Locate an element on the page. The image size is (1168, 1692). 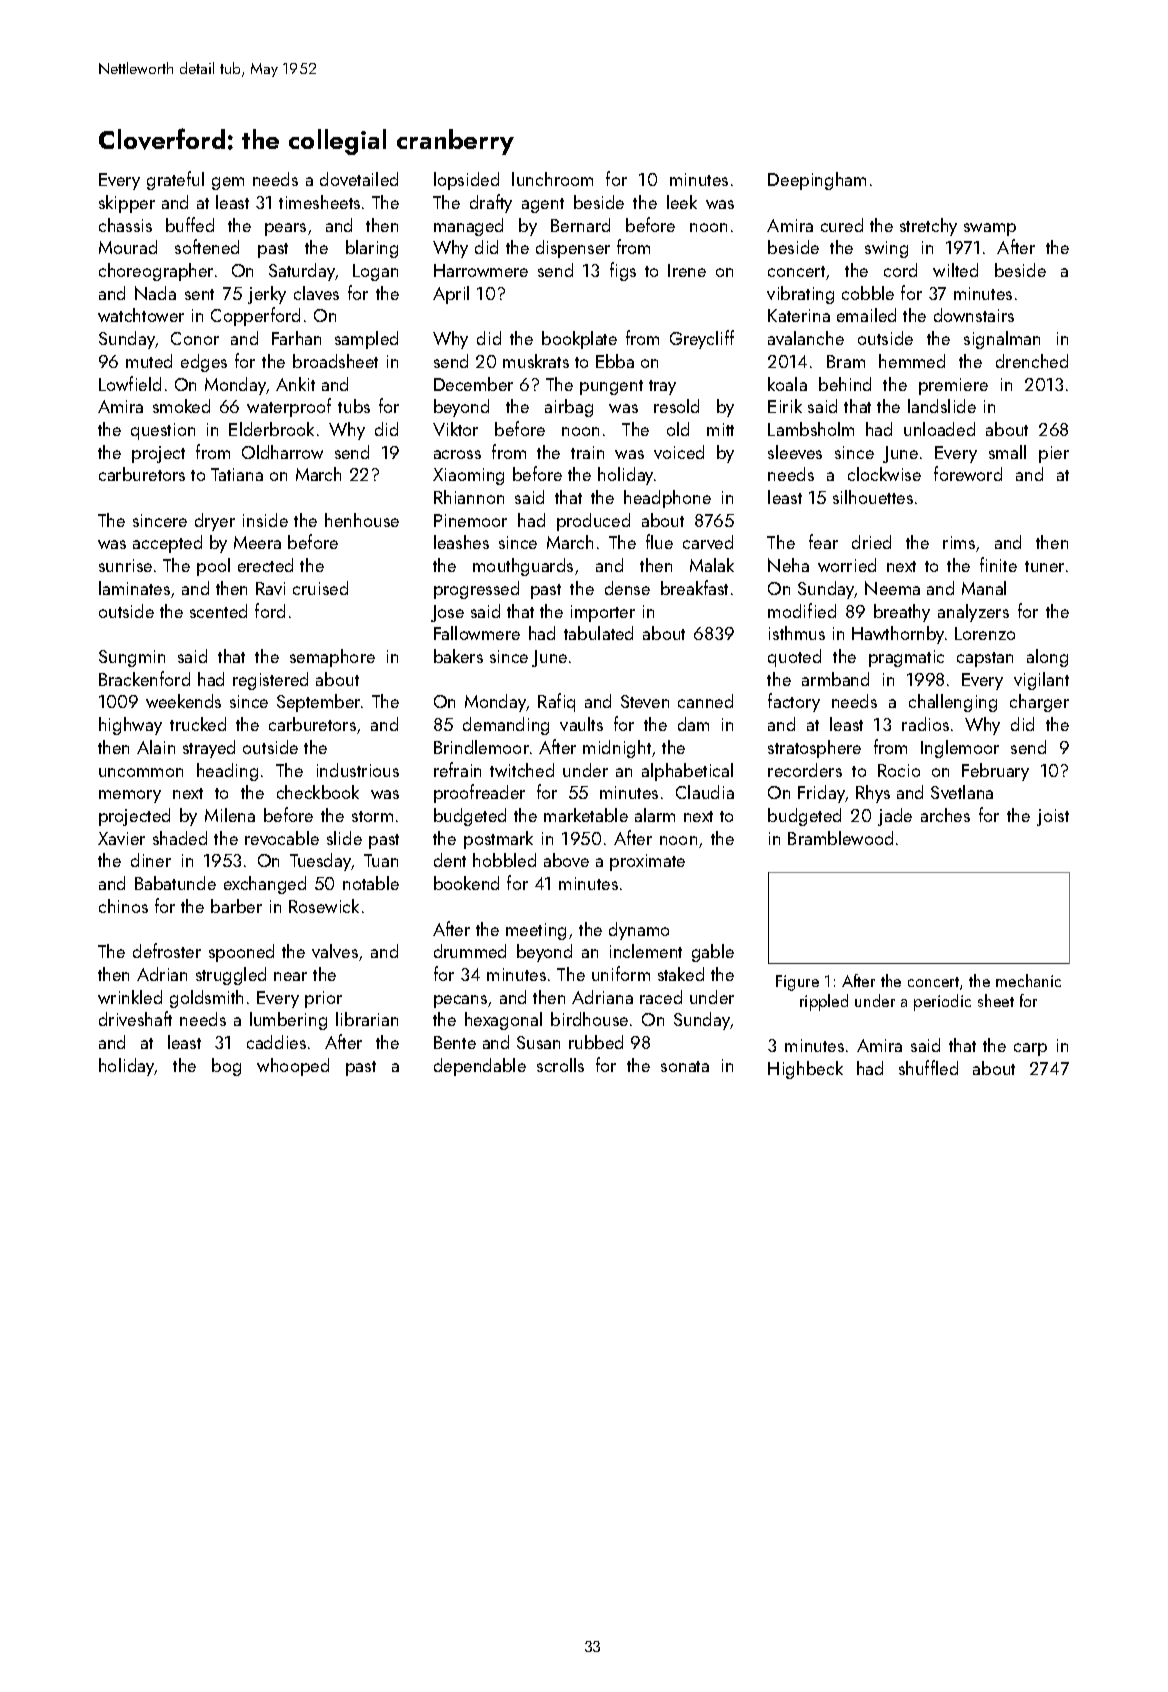
storm is located at coordinates (372, 816).
